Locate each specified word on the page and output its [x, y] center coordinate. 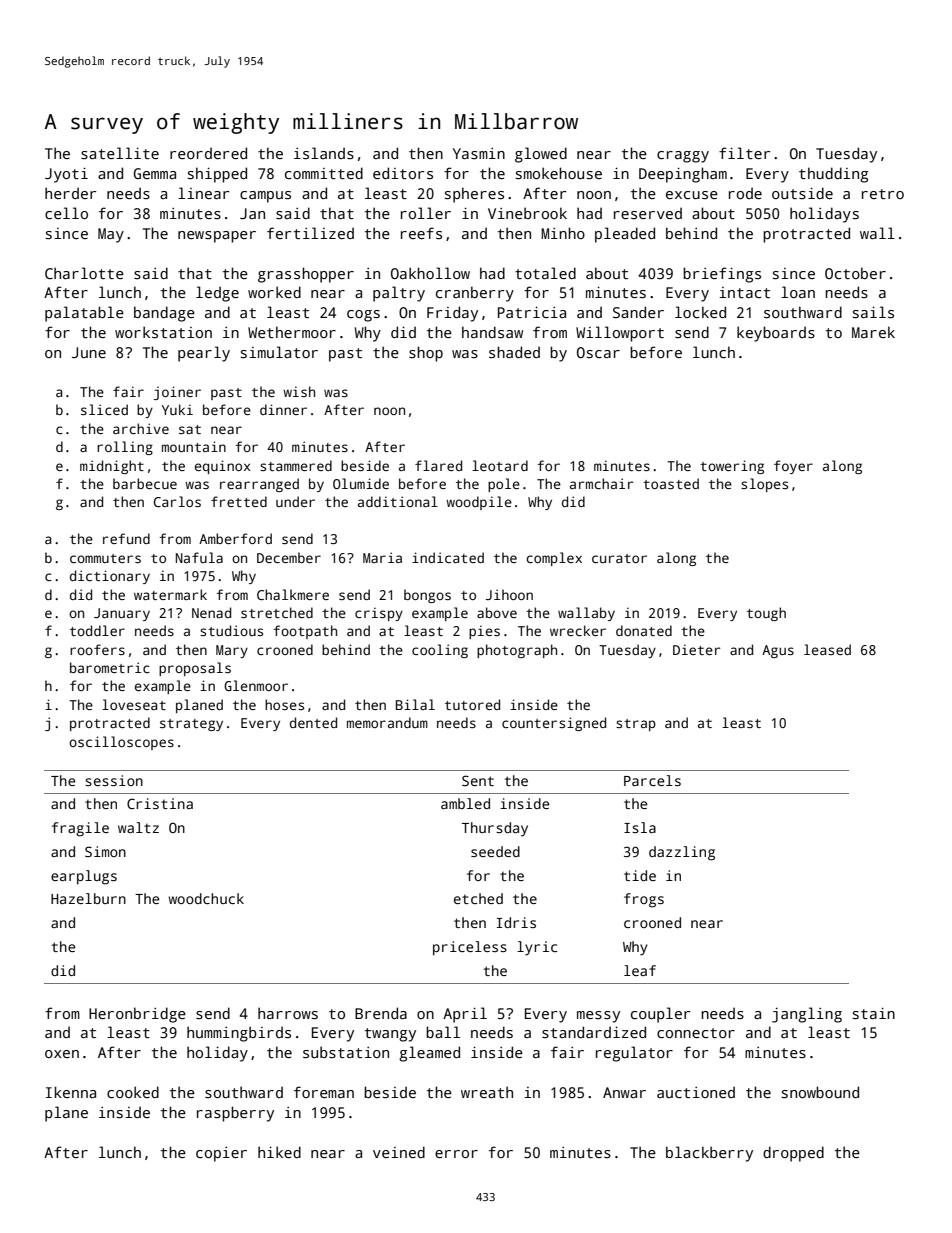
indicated [448, 557]
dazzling [682, 853]
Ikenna [71, 1092]
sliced [104, 409]
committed [324, 173]
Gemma [155, 173]
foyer [793, 467]
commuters [105, 558]
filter [744, 153]
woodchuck [206, 898]
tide [640, 875]
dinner [283, 409]
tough [766, 614]
